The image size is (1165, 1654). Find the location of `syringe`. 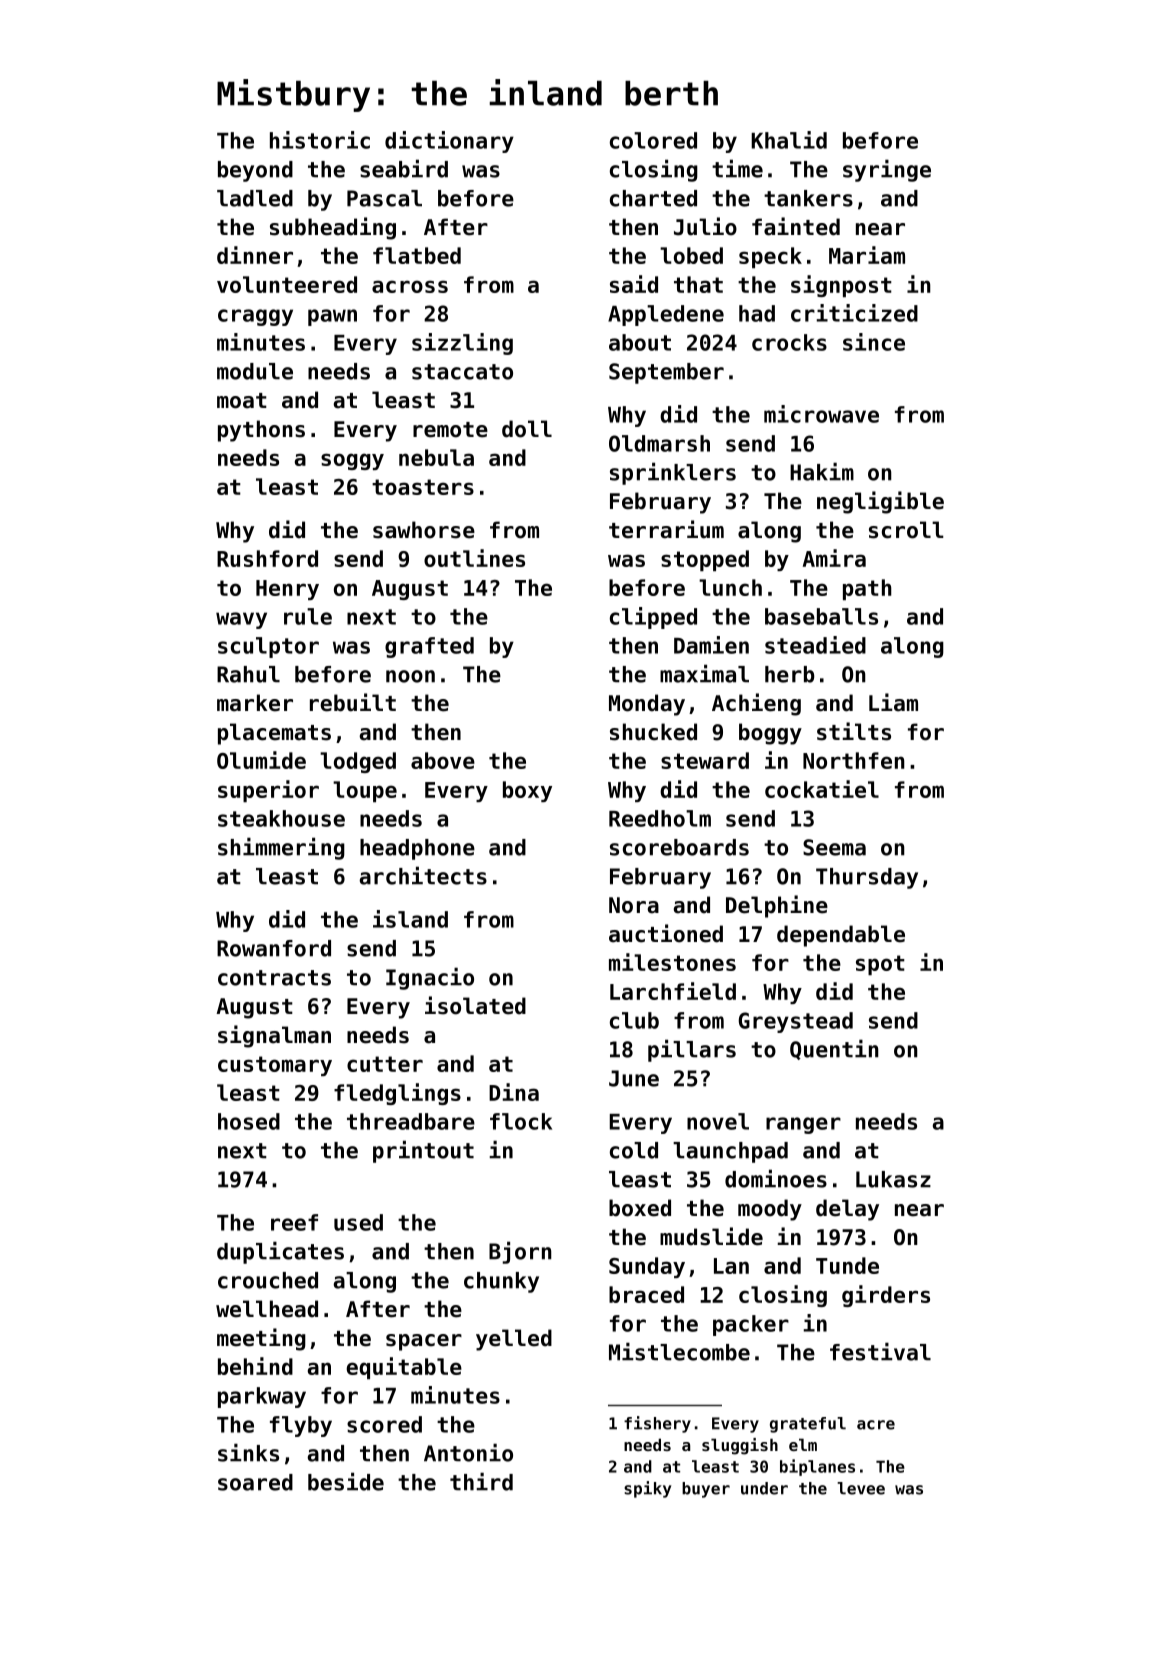

syringe is located at coordinates (887, 170).
